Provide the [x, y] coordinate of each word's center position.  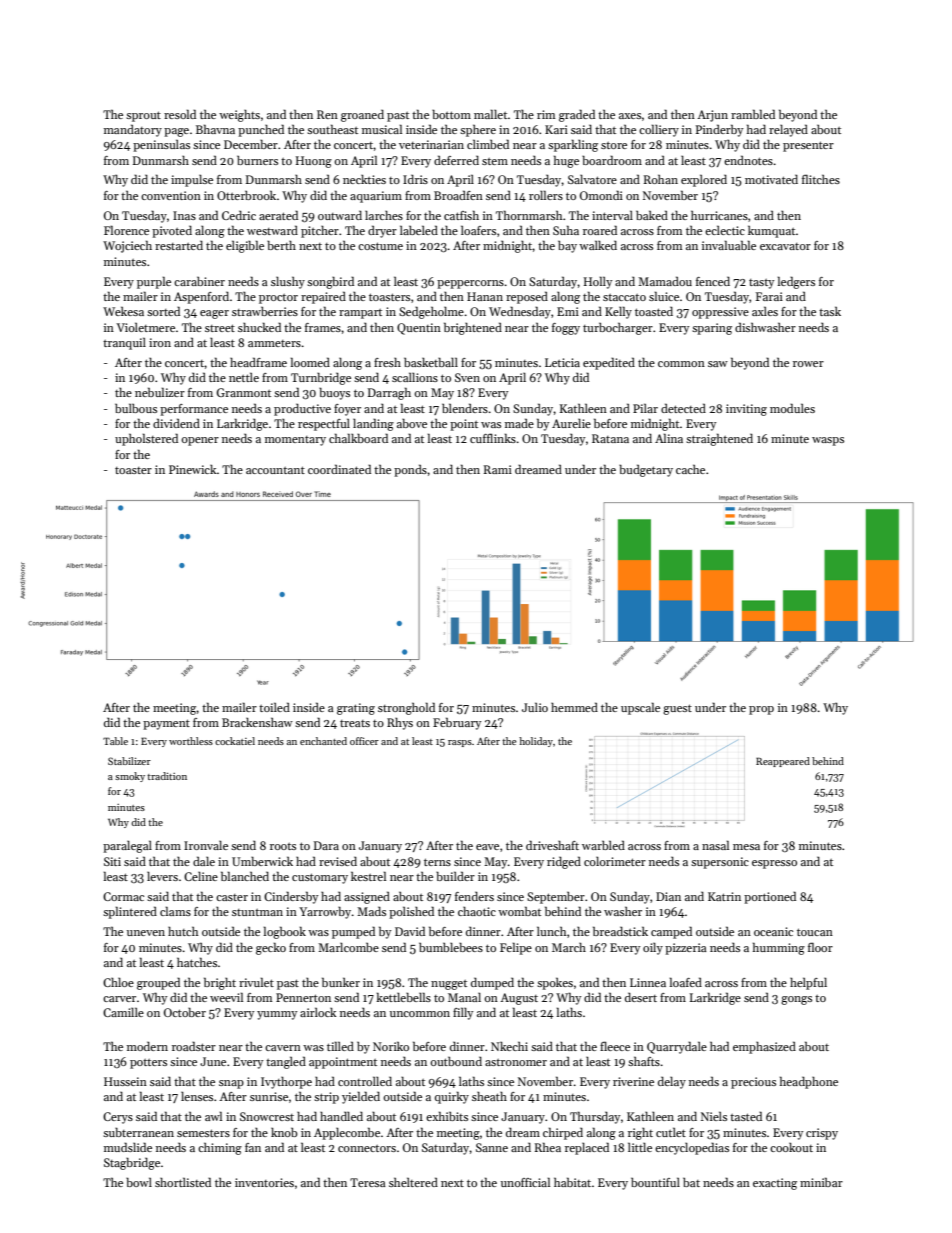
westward [272, 230]
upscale [640, 708]
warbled [603, 845]
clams [175, 911]
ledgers [796, 282]
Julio [535, 707]
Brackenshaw [257, 722]
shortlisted [183, 1182]
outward [340, 215]
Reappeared [783, 762]
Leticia [562, 362]
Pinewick [193, 469]
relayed [788, 130]
